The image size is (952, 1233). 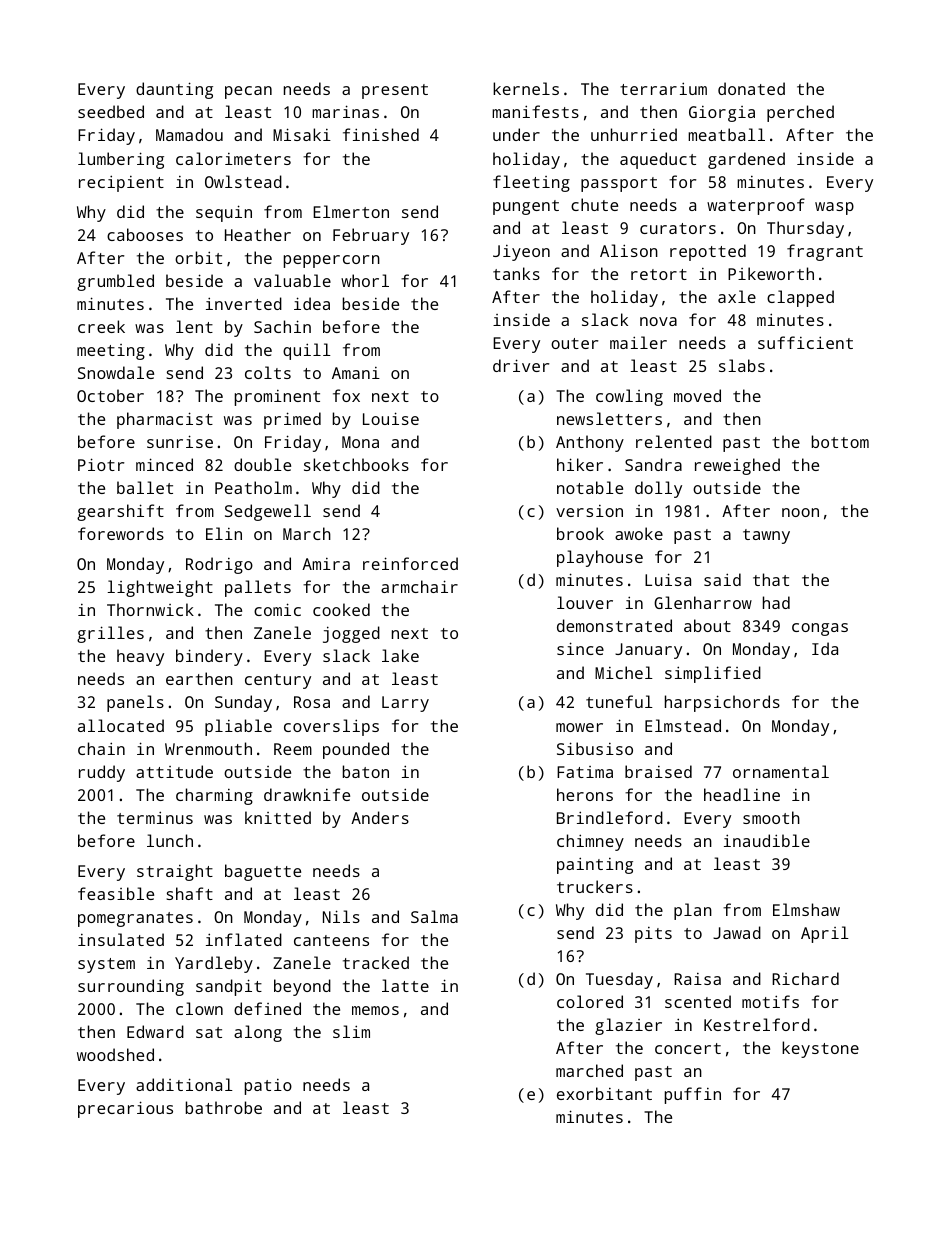 What do you see at coordinates (268, 512) in the document?
I see `Sedgewell` at bounding box center [268, 512].
